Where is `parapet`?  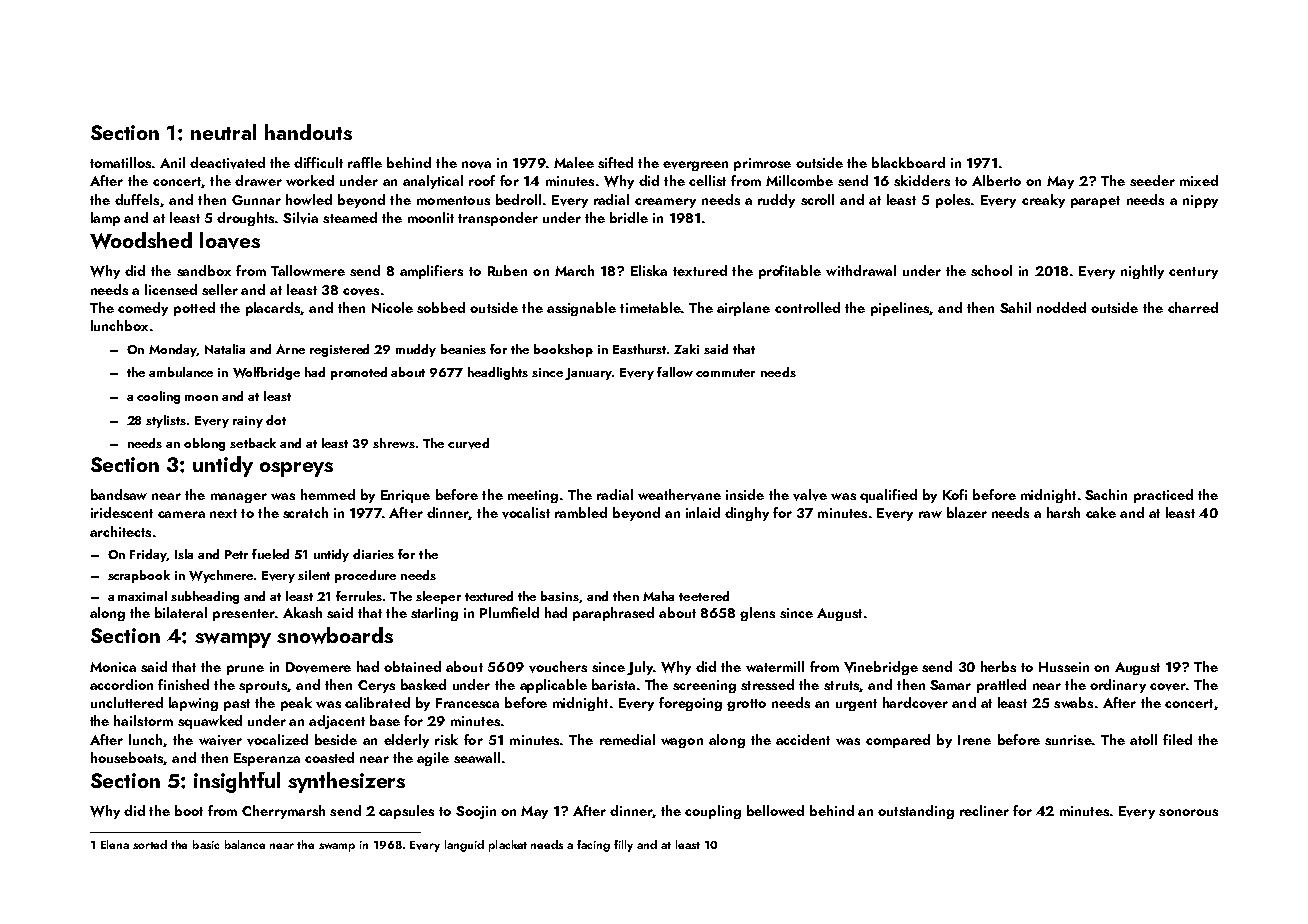
parapet is located at coordinates (1095, 202).
